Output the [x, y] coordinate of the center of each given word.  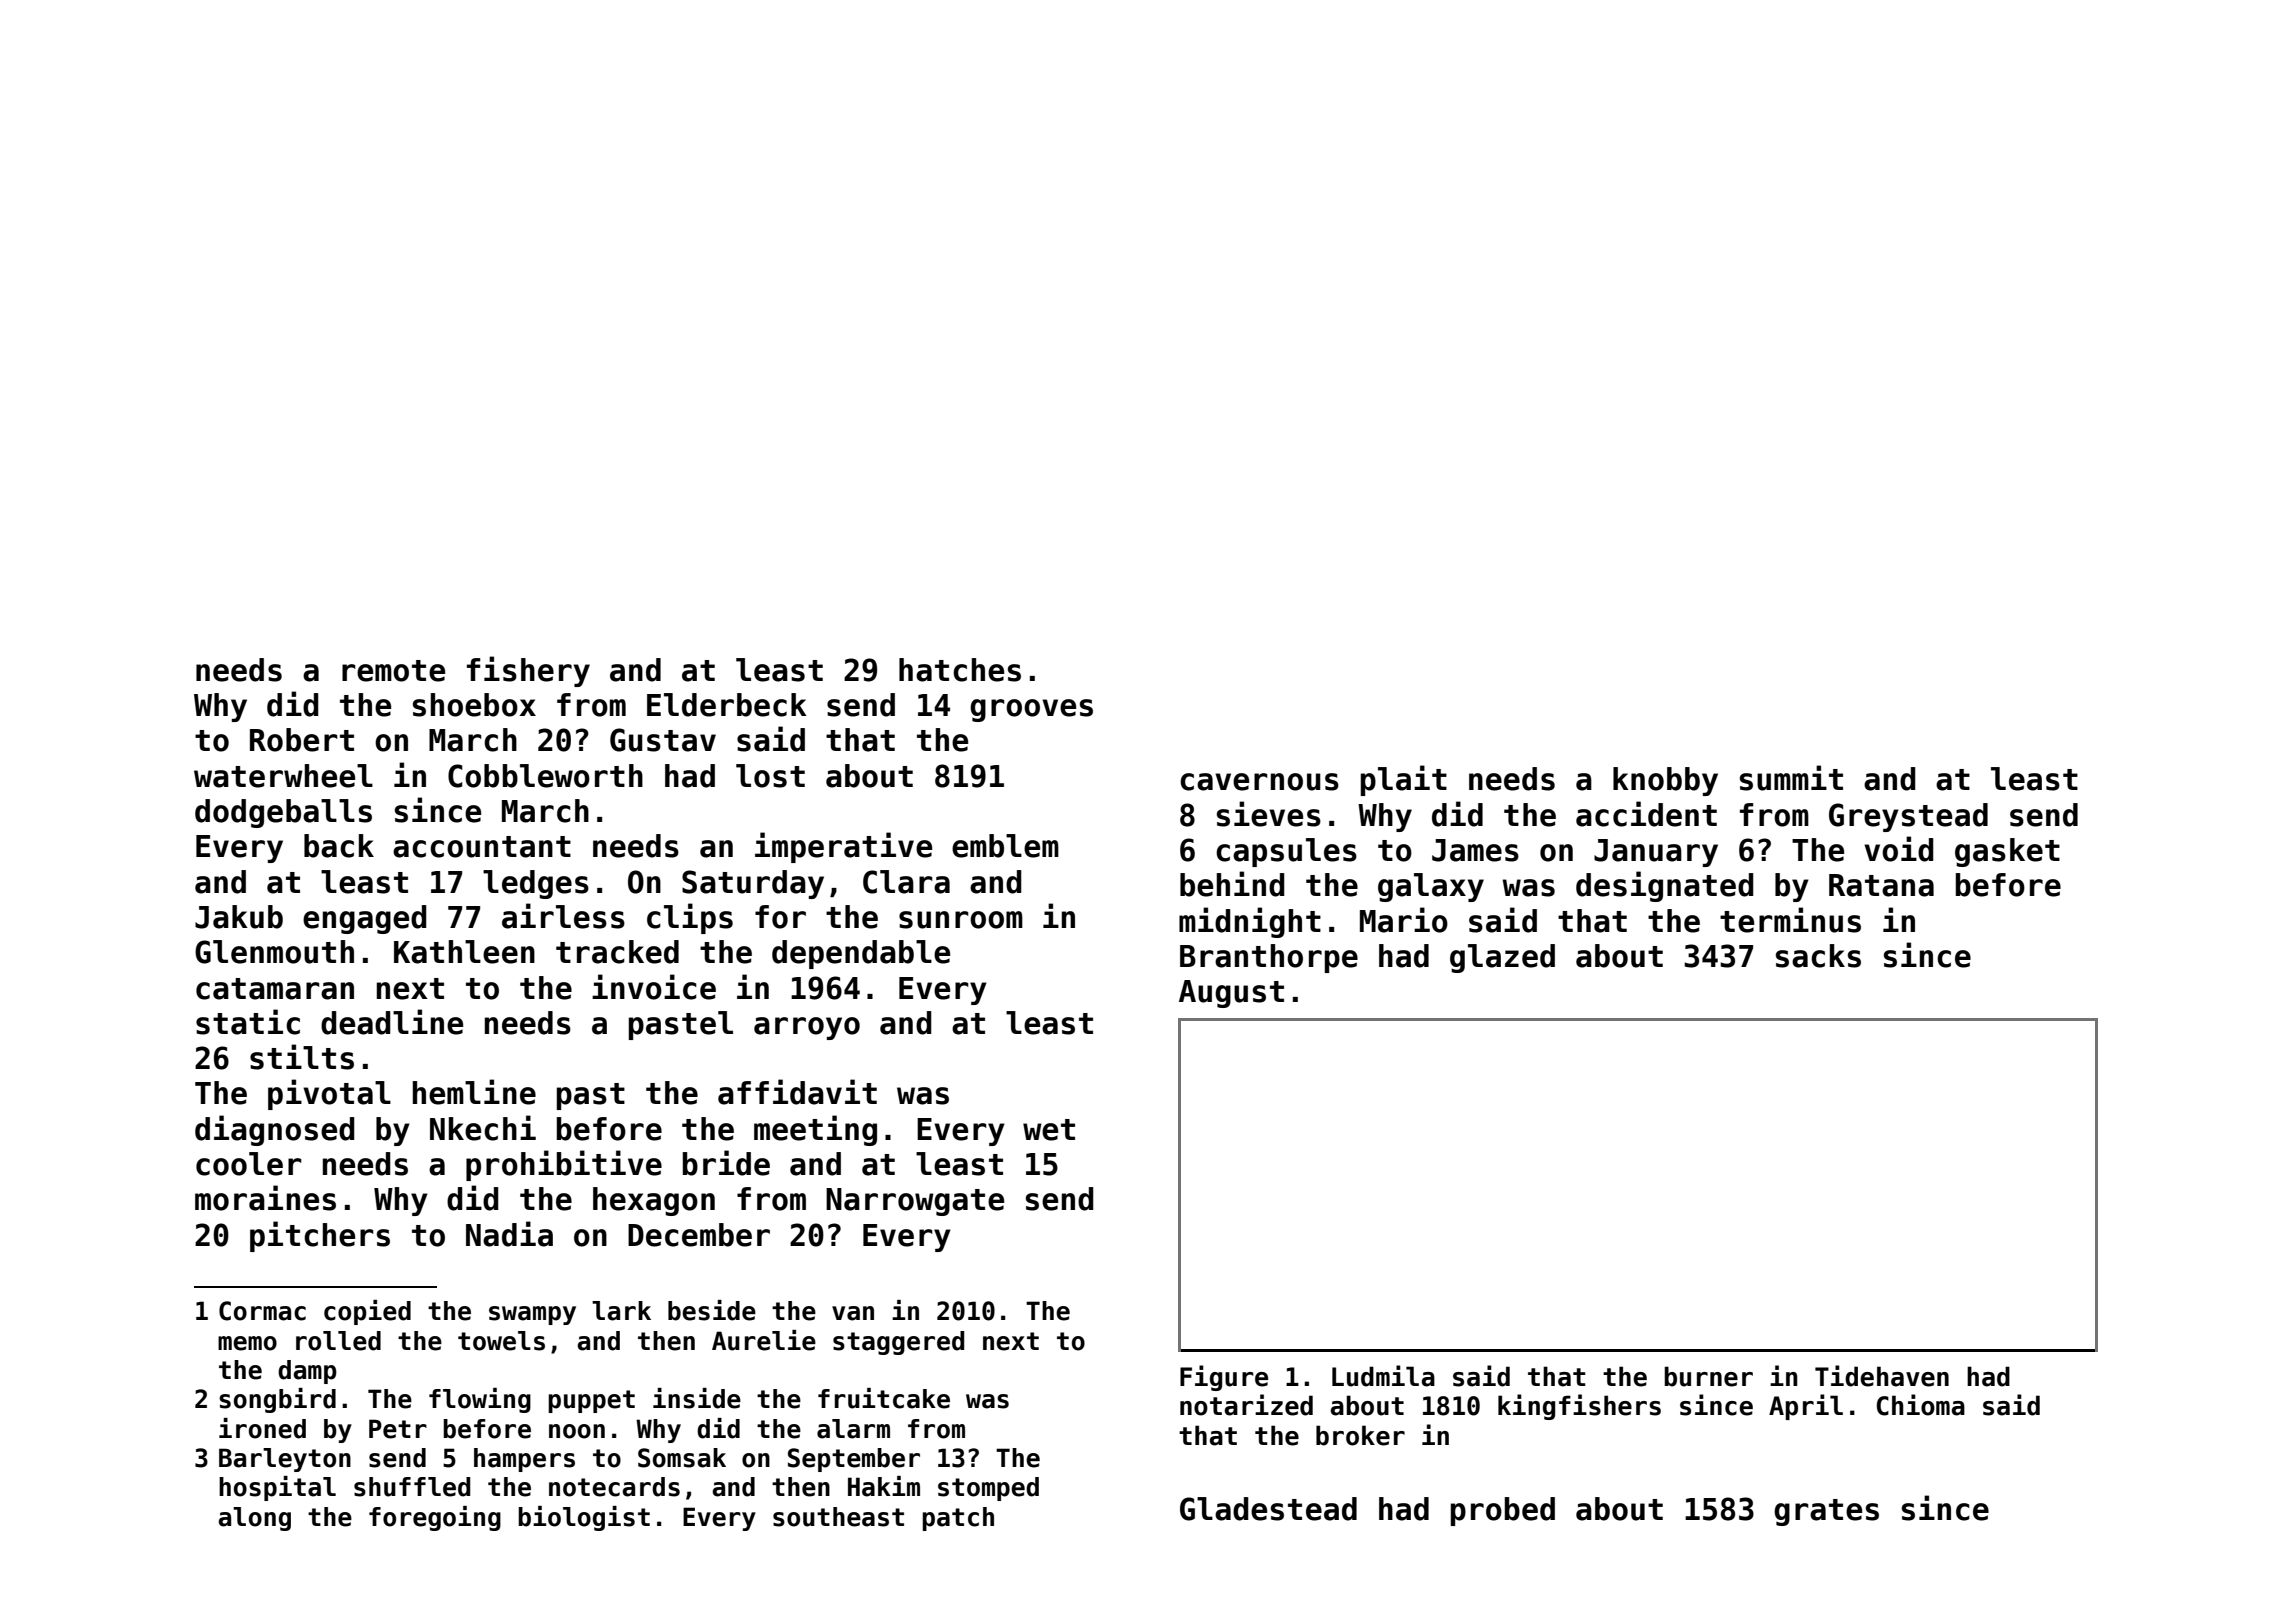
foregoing [435, 1518]
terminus [1790, 920]
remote [393, 671]
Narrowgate [915, 1202]
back [339, 846]
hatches [960, 670]
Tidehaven [1882, 1376]
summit [1791, 778]
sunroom [961, 920]
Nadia [509, 1234]
